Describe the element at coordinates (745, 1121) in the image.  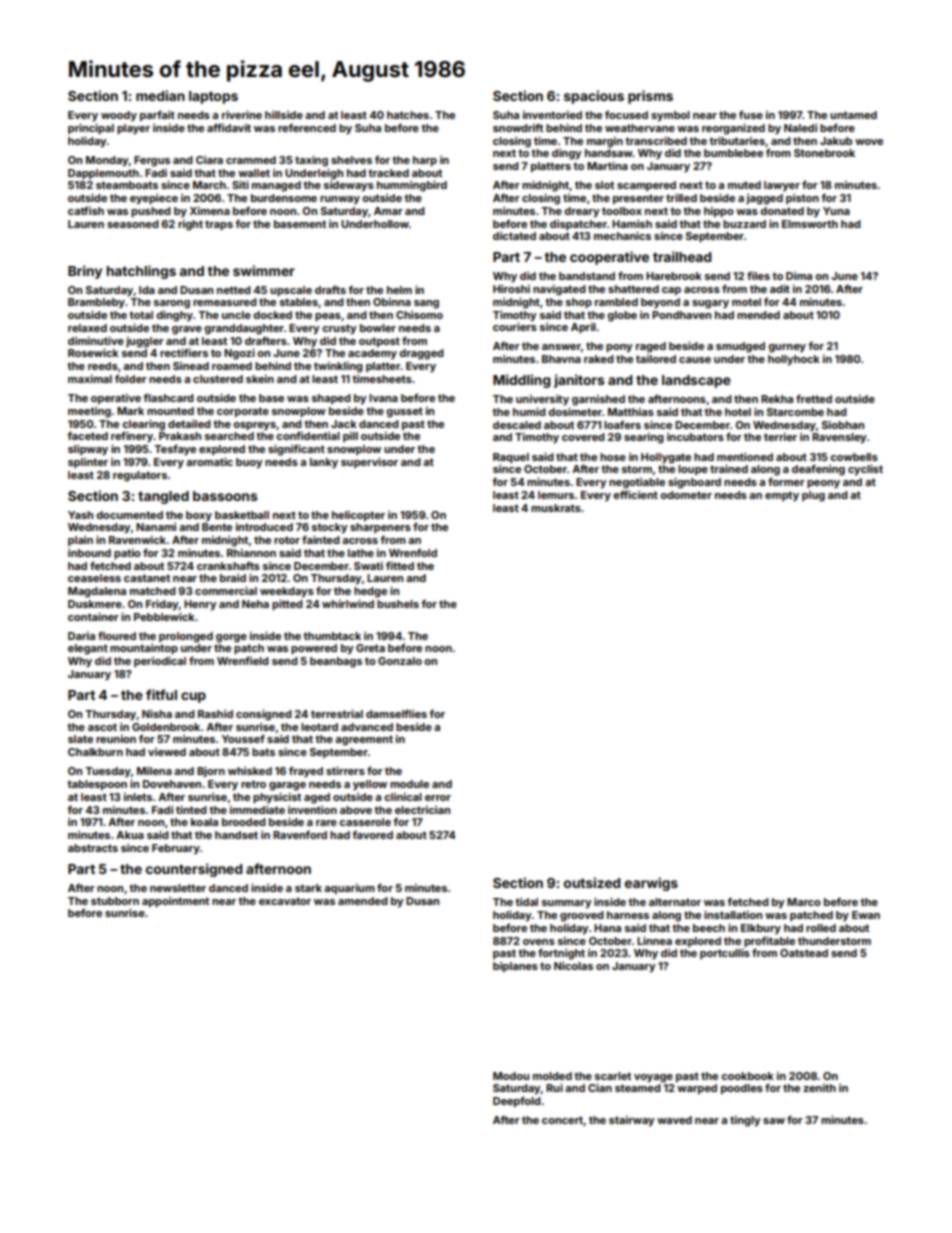
I see `tingly` at that location.
